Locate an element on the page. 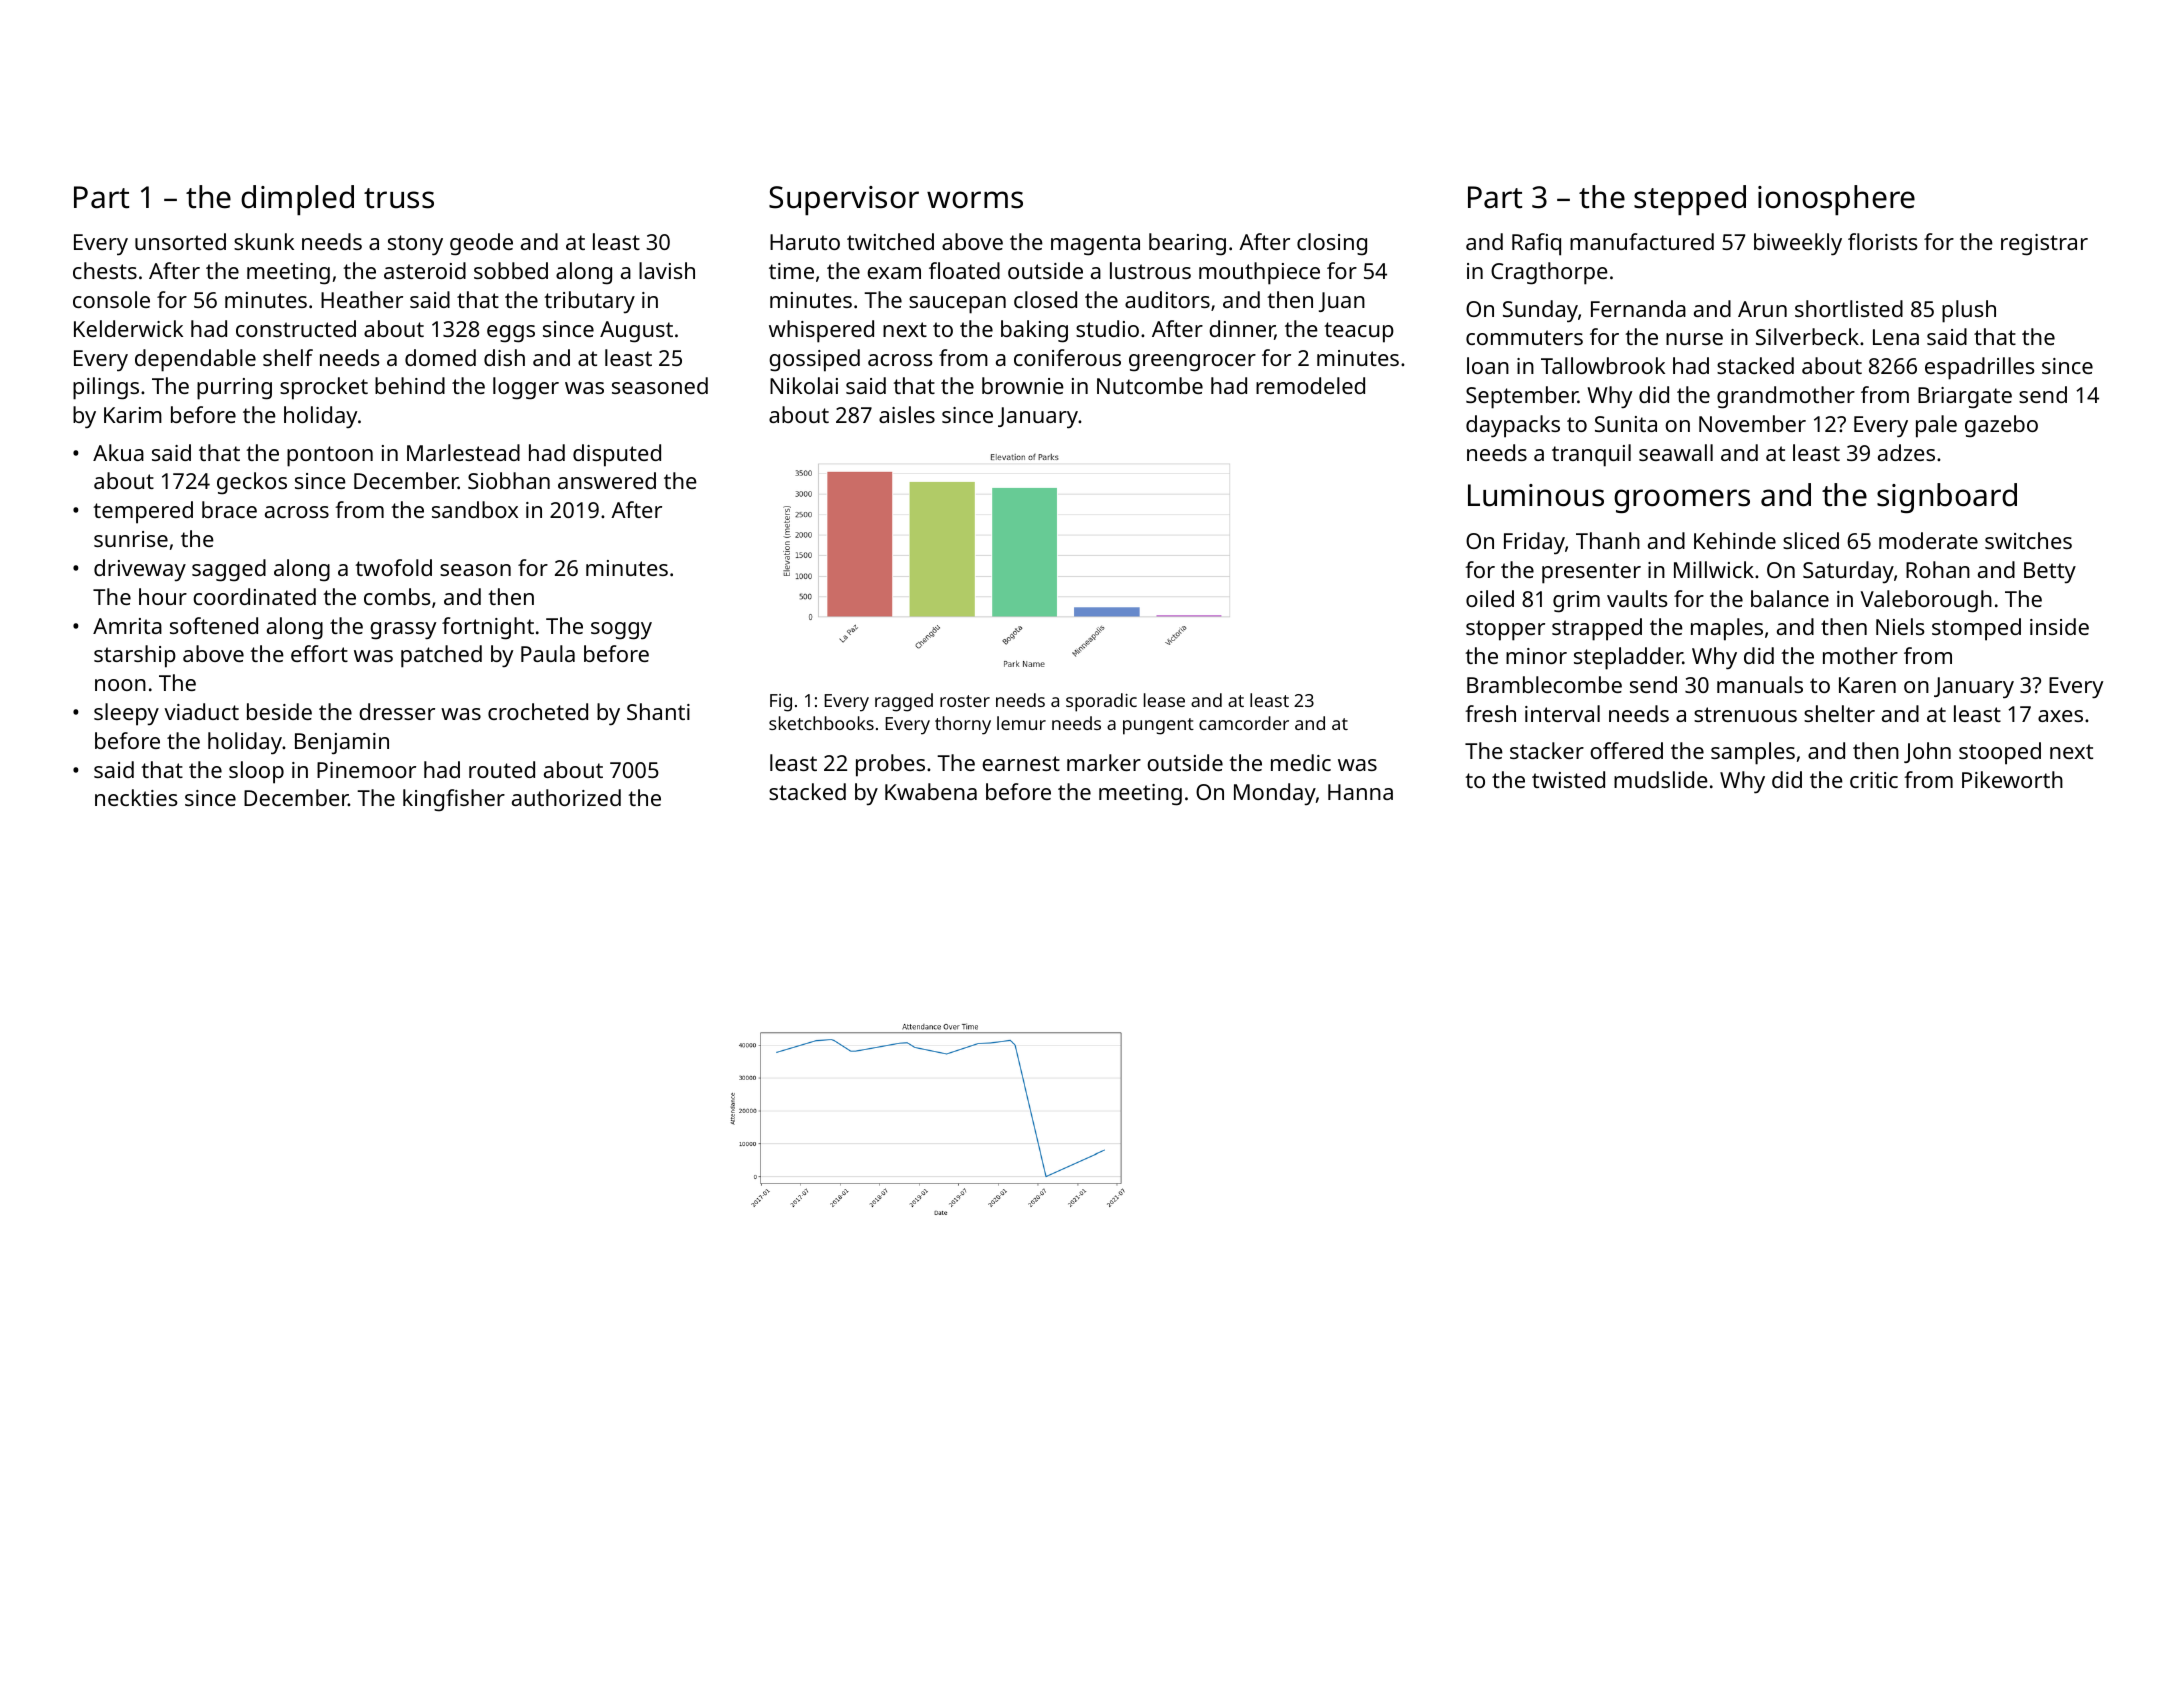 Image resolution: width=2178 pixels, height=1683 pixels. manufactured is located at coordinates (1642, 241).
